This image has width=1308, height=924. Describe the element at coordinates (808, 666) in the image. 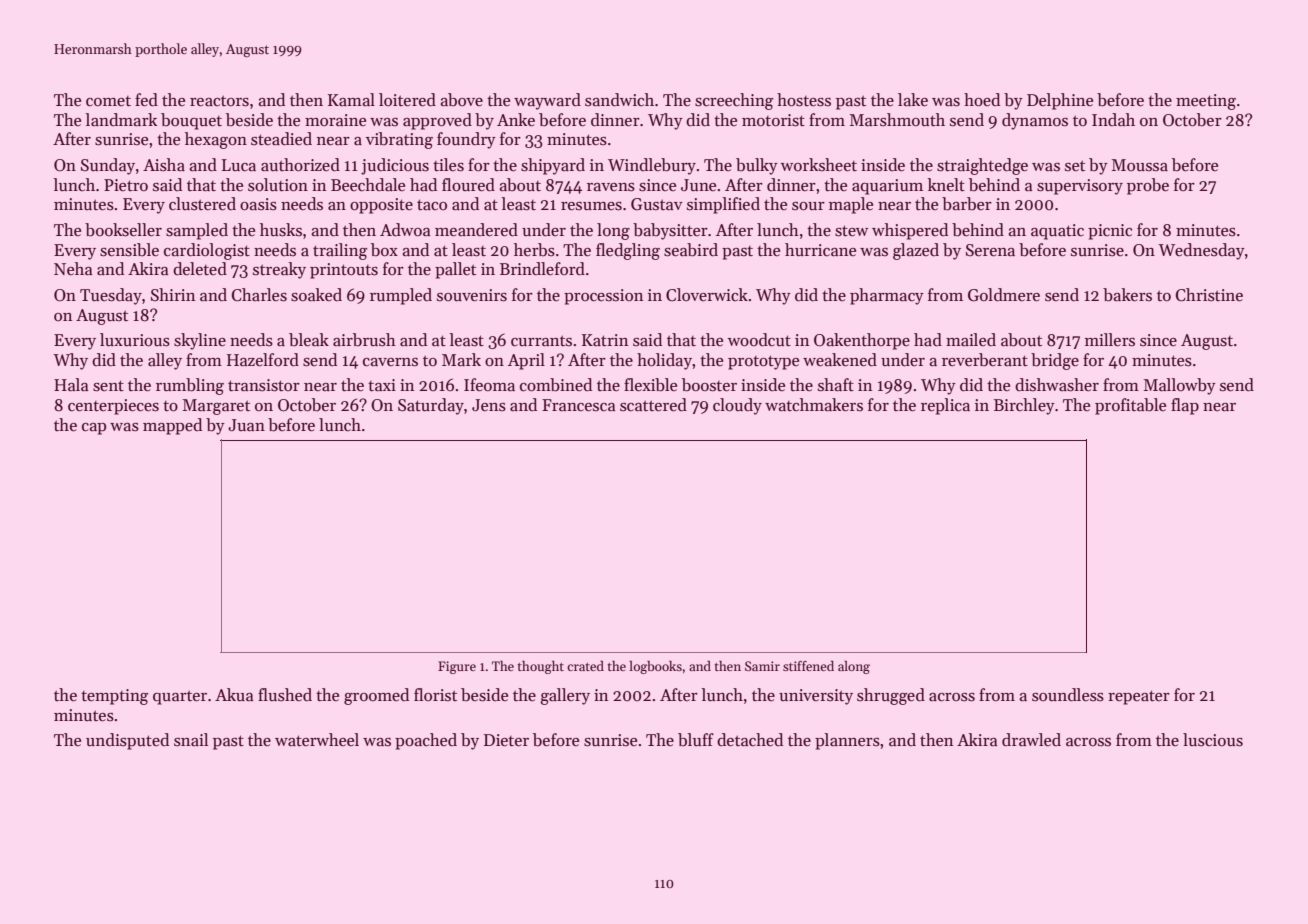

I see `stiffened` at that location.
